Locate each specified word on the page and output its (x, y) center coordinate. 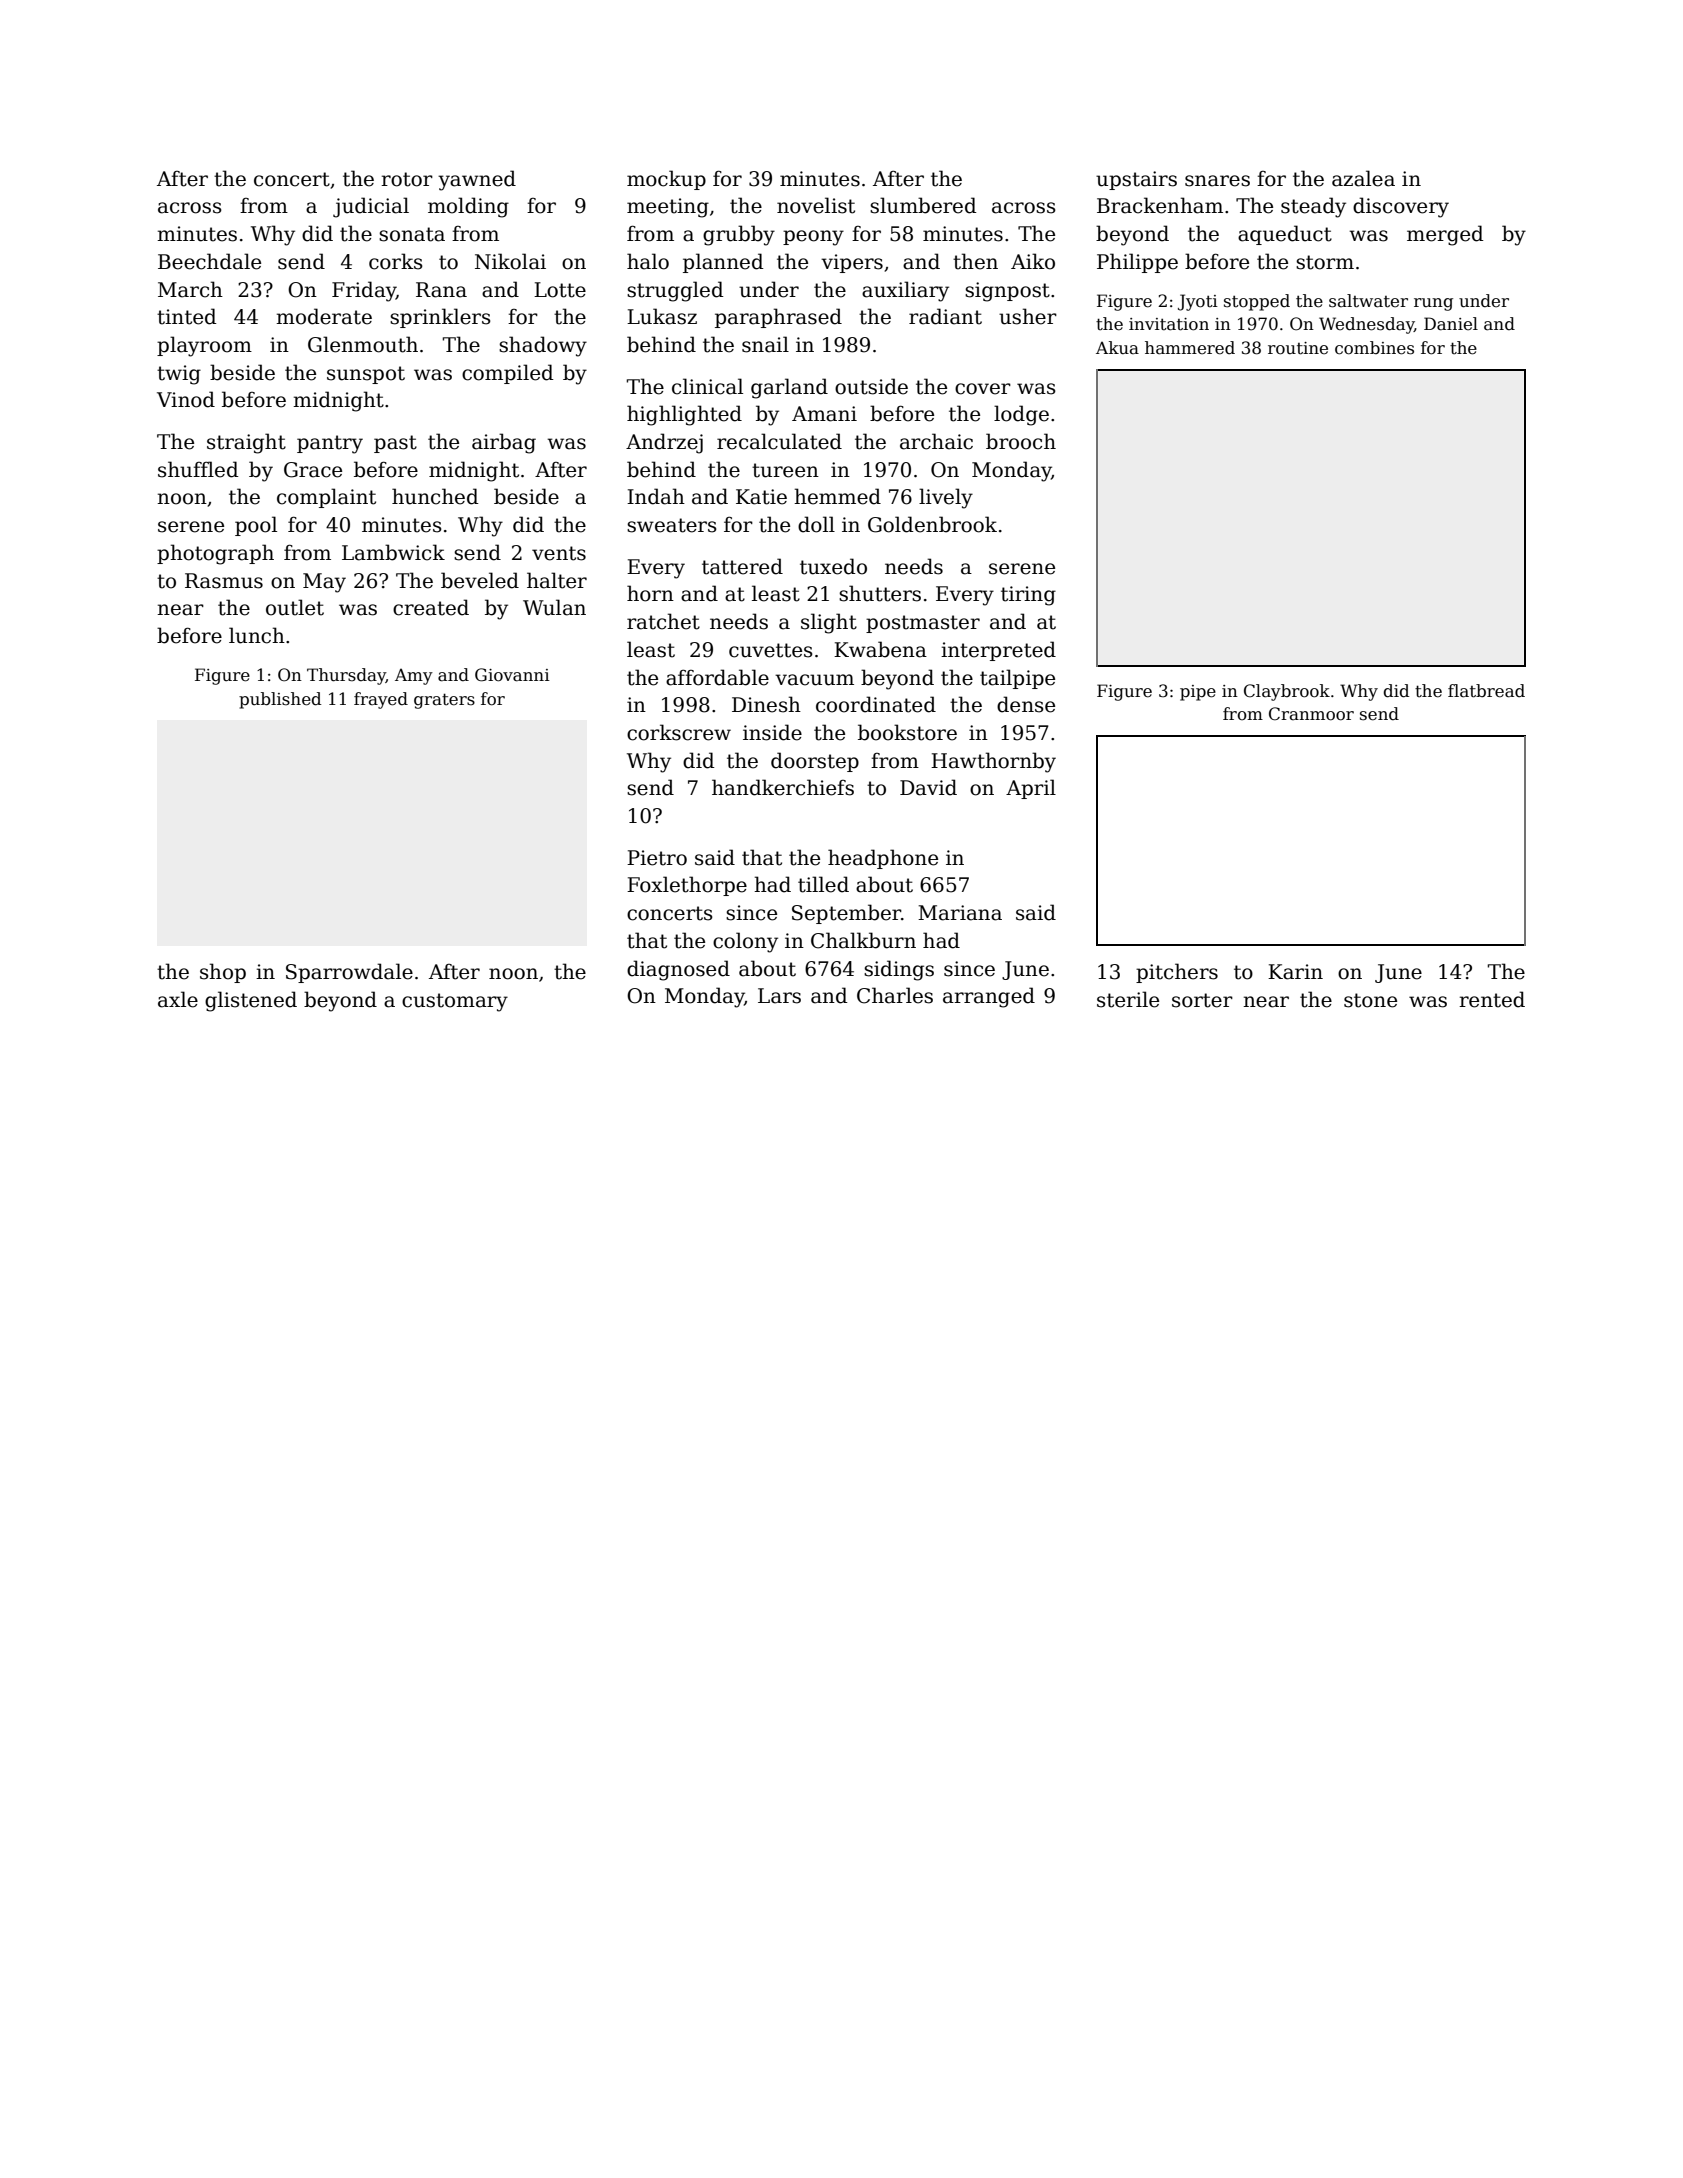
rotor (407, 179)
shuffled (198, 469)
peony (813, 238)
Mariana (960, 913)
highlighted (684, 415)
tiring (1028, 596)
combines (1374, 348)
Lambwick (393, 552)
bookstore (907, 732)
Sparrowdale (349, 973)
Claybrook (1287, 692)
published (280, 700)
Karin (1295, 972)
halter (557, 580)
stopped (1257, 302)
